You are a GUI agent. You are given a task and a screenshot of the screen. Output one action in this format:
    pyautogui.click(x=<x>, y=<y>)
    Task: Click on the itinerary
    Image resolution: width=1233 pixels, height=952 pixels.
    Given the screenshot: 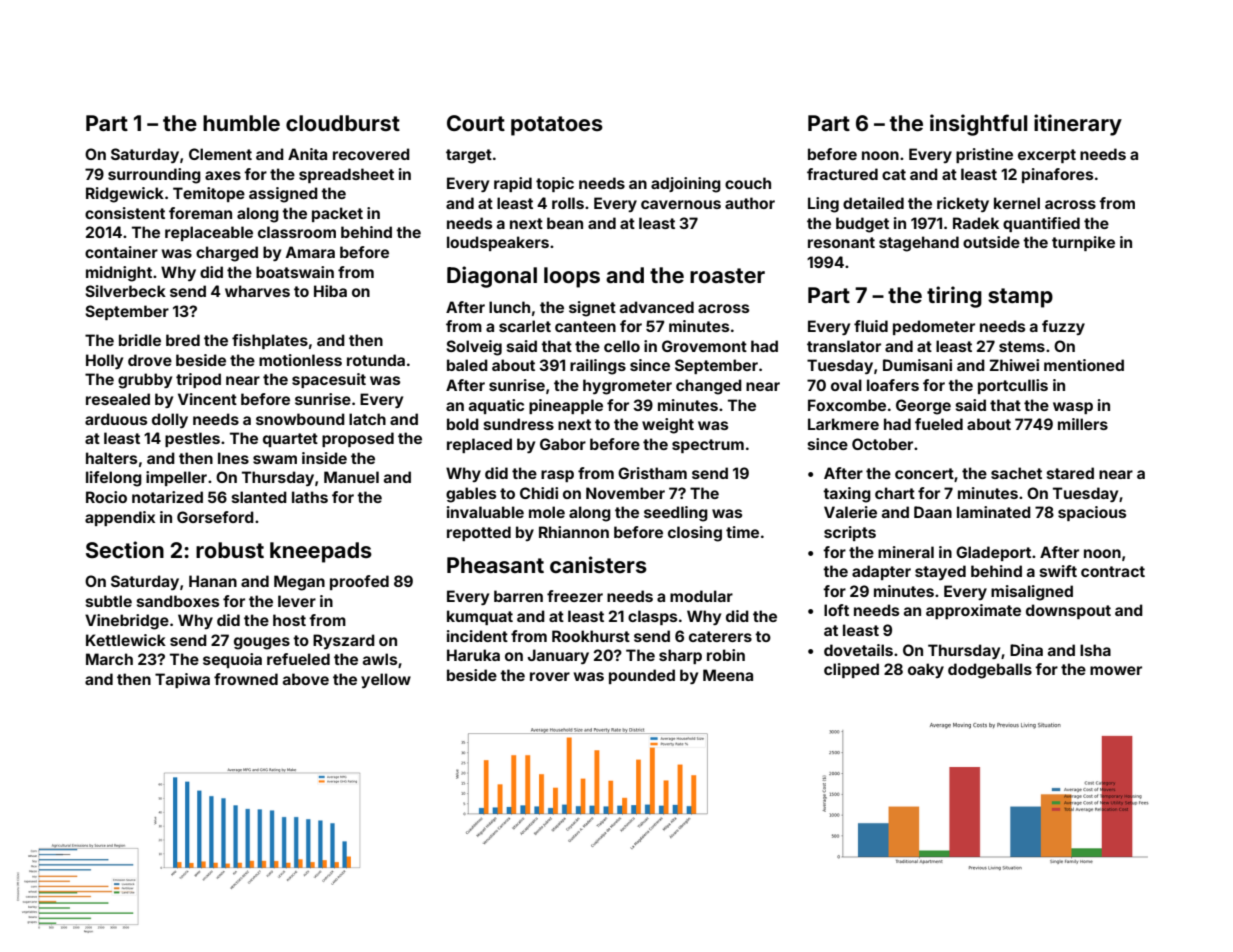 What is the action you would take?
    pyautogui.click(x=1078, y=125)
